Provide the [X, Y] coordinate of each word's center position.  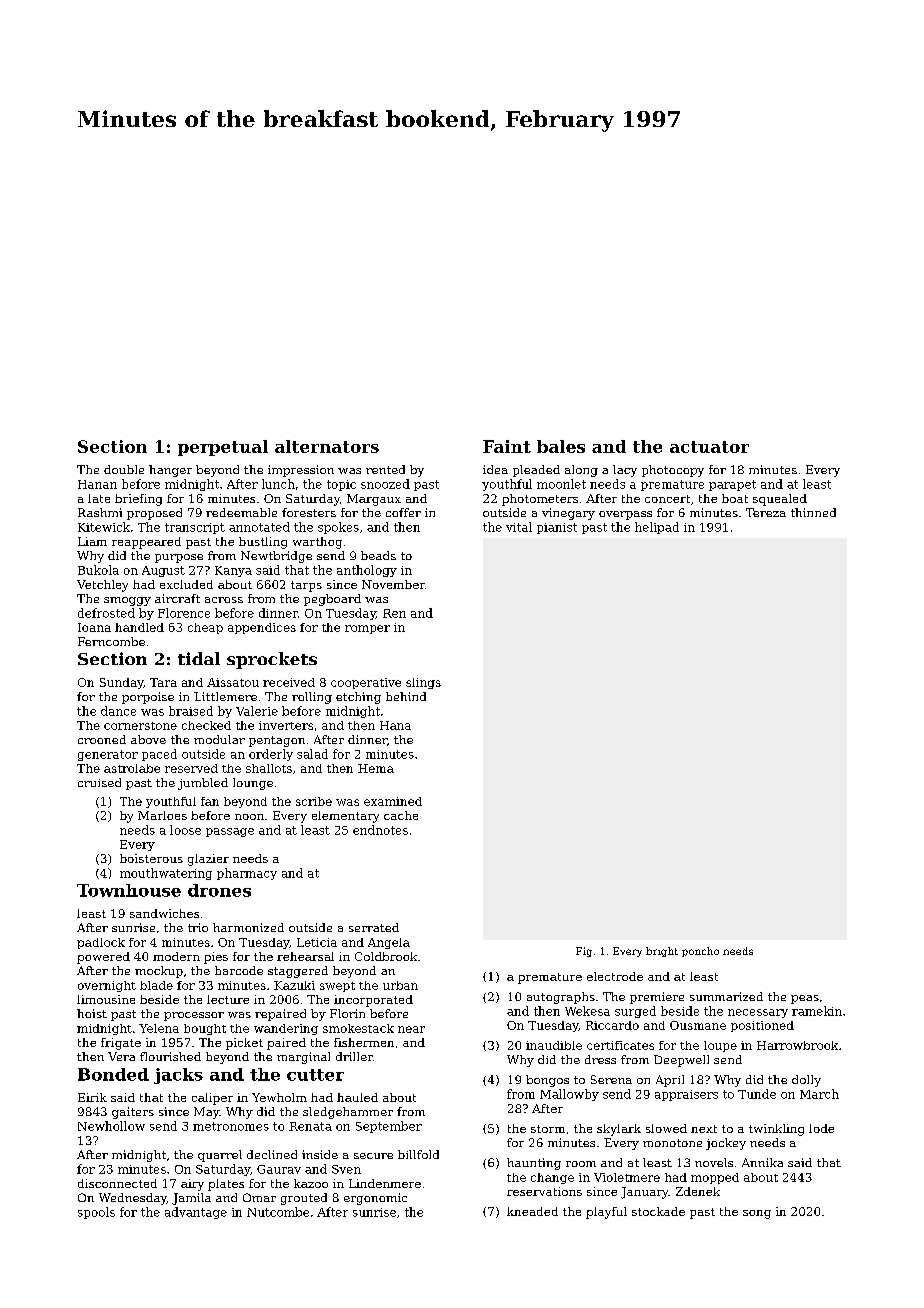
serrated [374, 927]
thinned [813, 512]
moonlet [561, 484]
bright [662, 952]
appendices [262, 628]
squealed [780, 500]
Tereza [766, 512]
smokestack [358, 1028]
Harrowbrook [797, 1045]
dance [118, 711]
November [393, 584]
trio [198, 927]
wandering [286, 1029]
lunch [278, 484]
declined [272, 1154]
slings [423, 683]
